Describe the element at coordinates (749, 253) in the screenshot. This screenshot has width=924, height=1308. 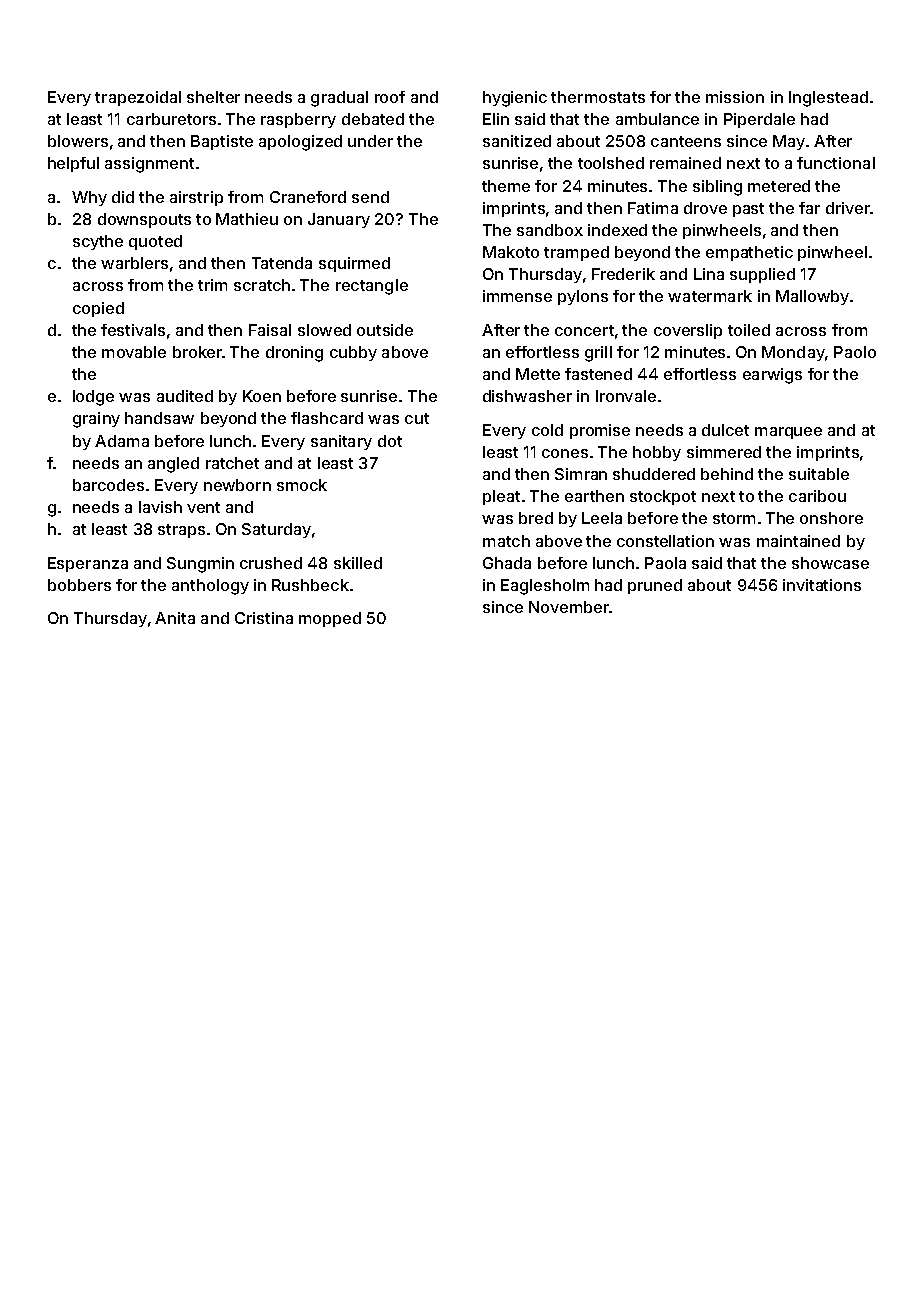
I see `empathetic` at that location.
